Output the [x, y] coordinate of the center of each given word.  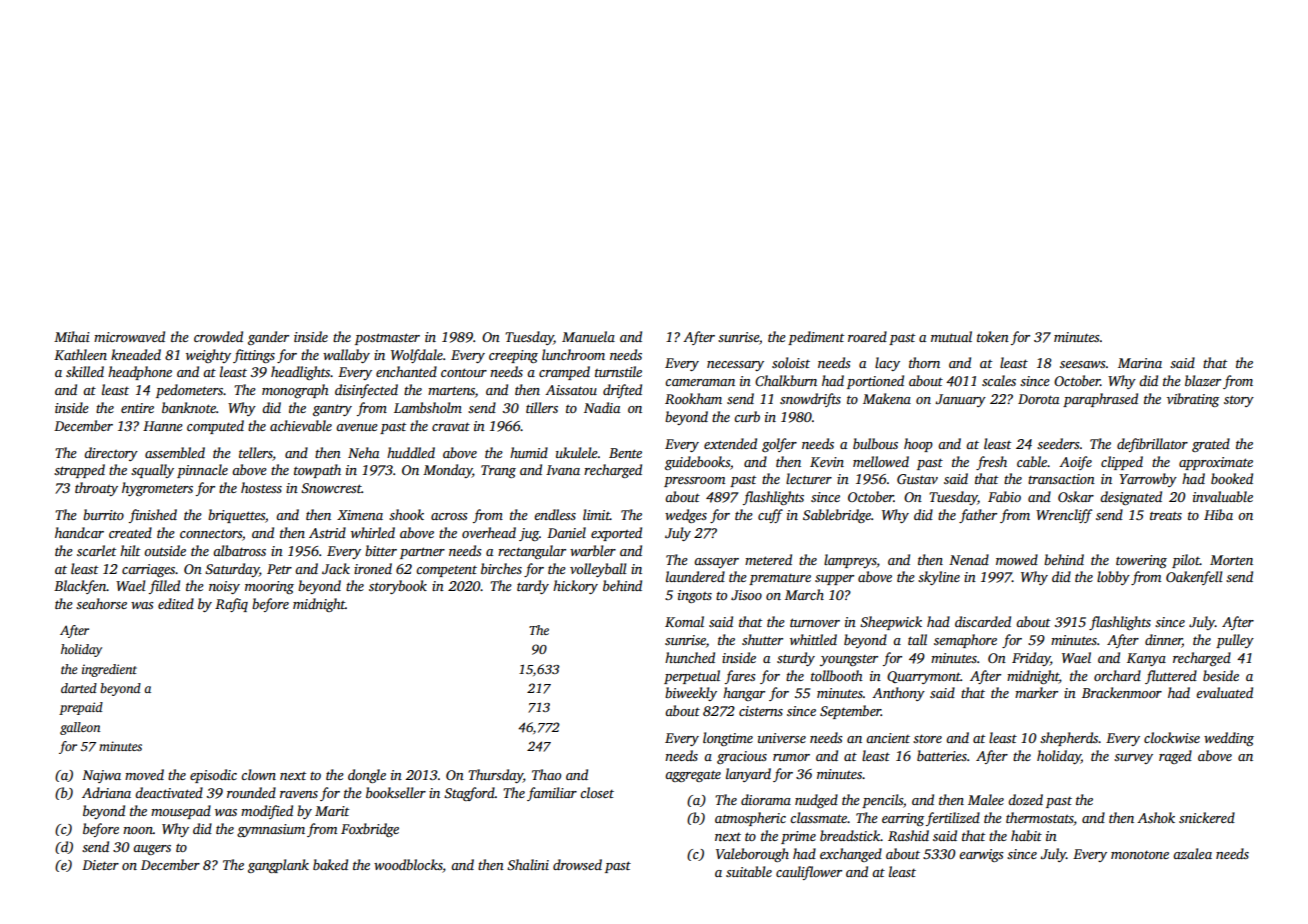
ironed [373, 568]
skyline [939, 578]
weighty [208, 356]
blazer [1203, 380]
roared [867, 336]
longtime [728, 739]
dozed [1025, 799]
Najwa [101, 776]
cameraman [700, 382]
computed [215, 427]
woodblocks [408, 864]
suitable [749, 871]
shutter [762, 639]
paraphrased [1100, 400]
